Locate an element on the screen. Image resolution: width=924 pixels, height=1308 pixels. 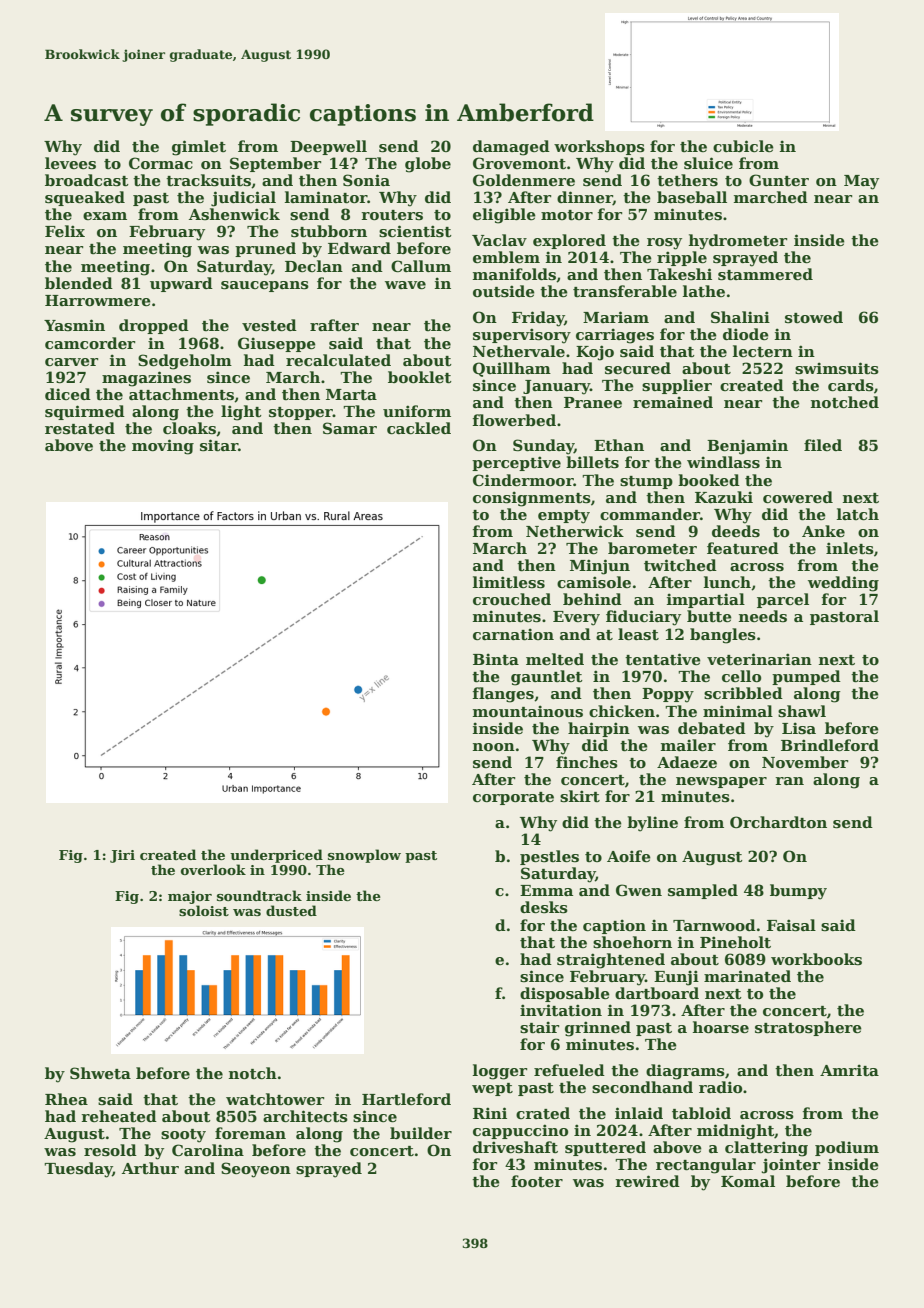
footer is located at coordinates (537, 1181).
